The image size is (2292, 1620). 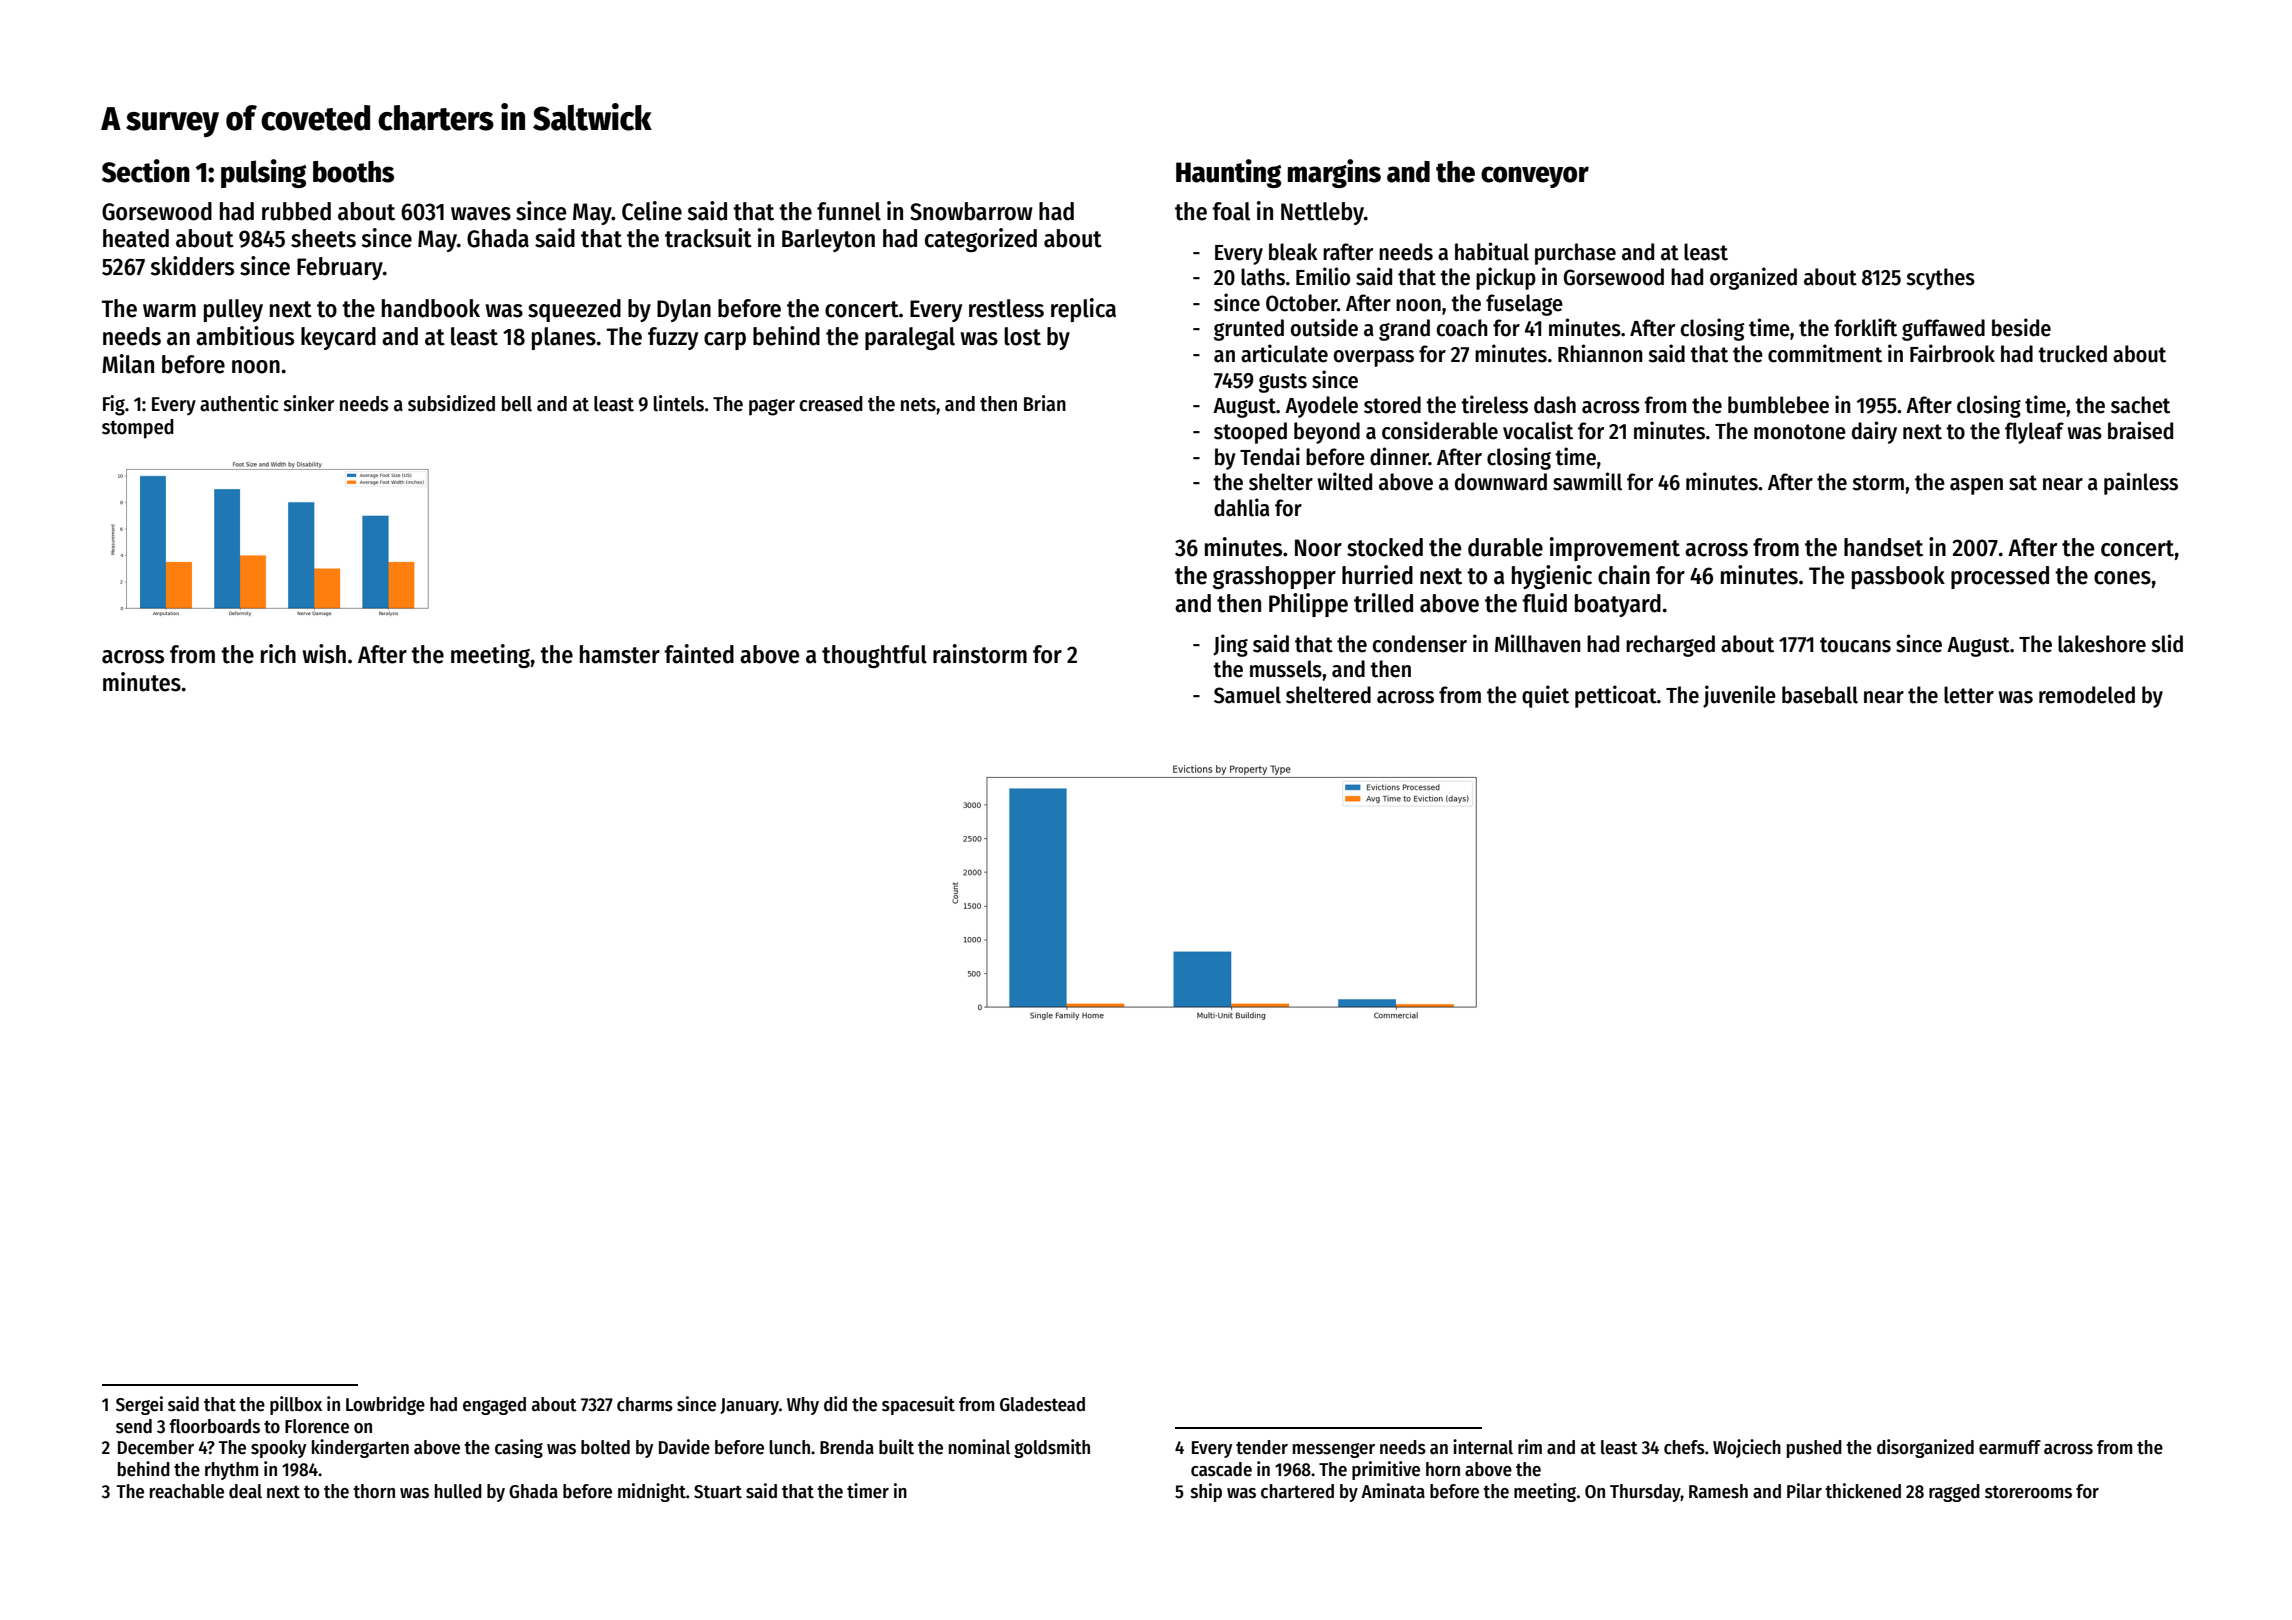 What do you see at coordinates (1814, 1449) in the screenshot?
I see `pushed` at bounding box center [1814, 1449].
